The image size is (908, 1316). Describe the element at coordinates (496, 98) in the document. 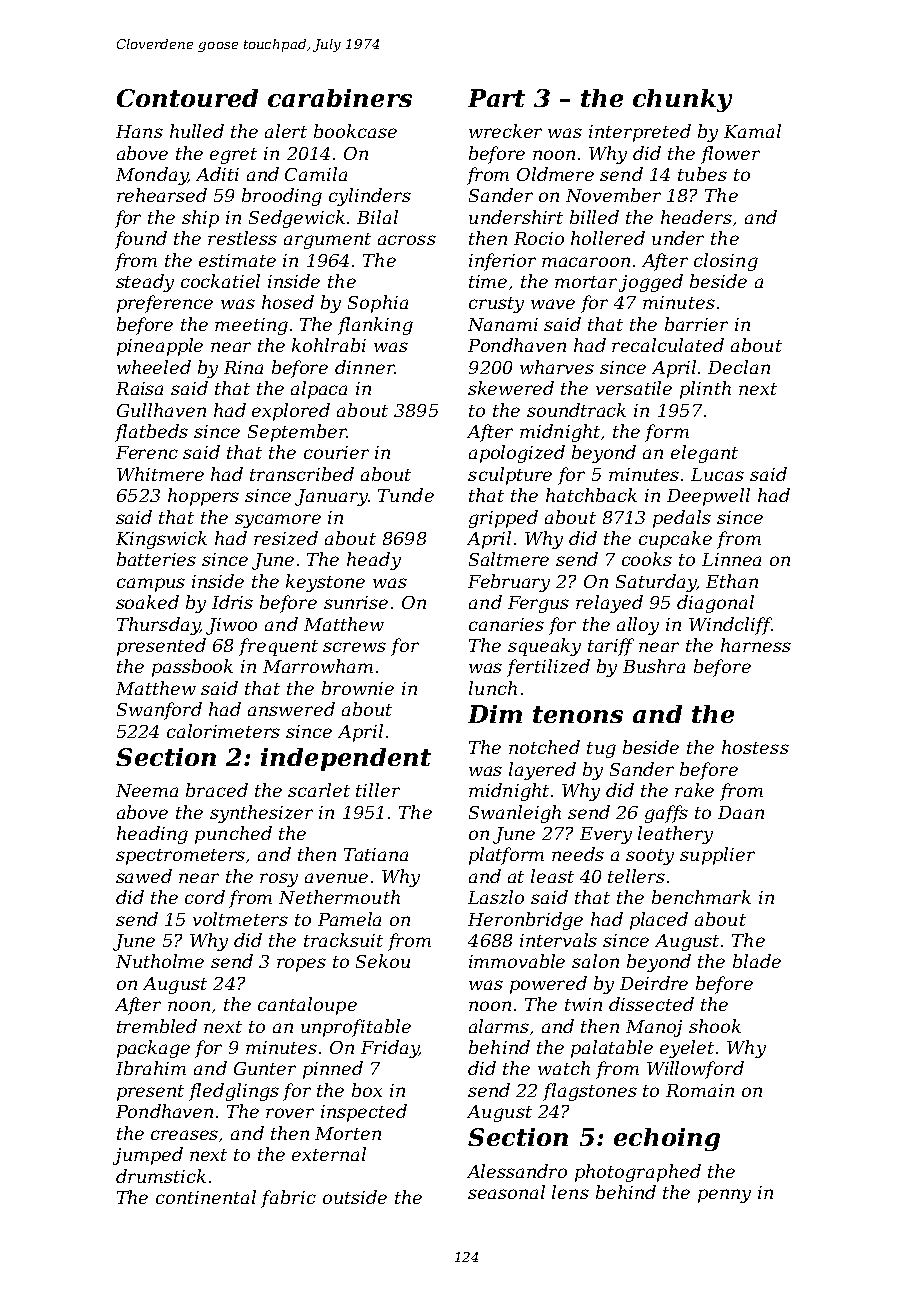

I see `Part` at that location.
